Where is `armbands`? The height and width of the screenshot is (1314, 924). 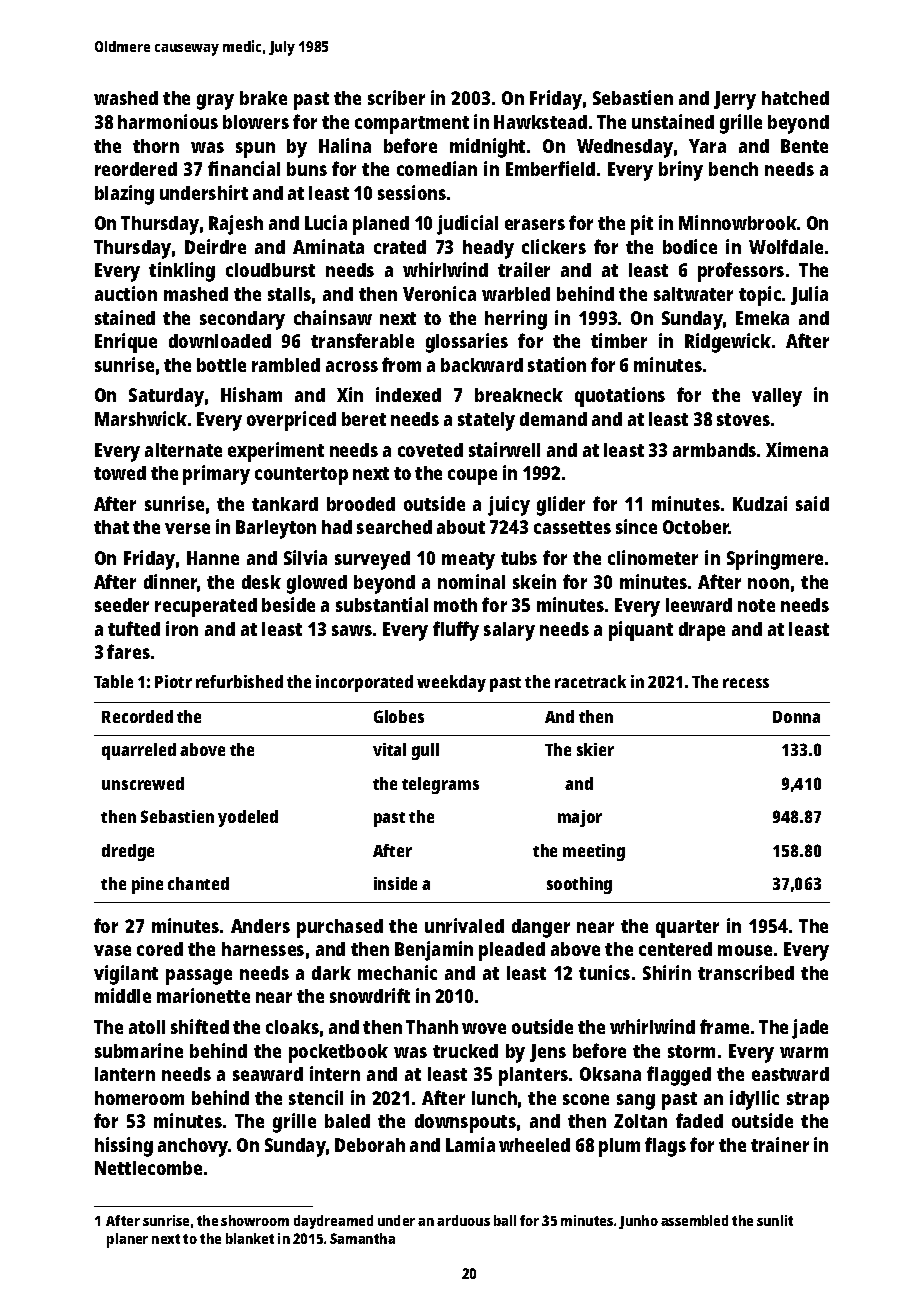
armbands is located at coordinates (714, 450).
